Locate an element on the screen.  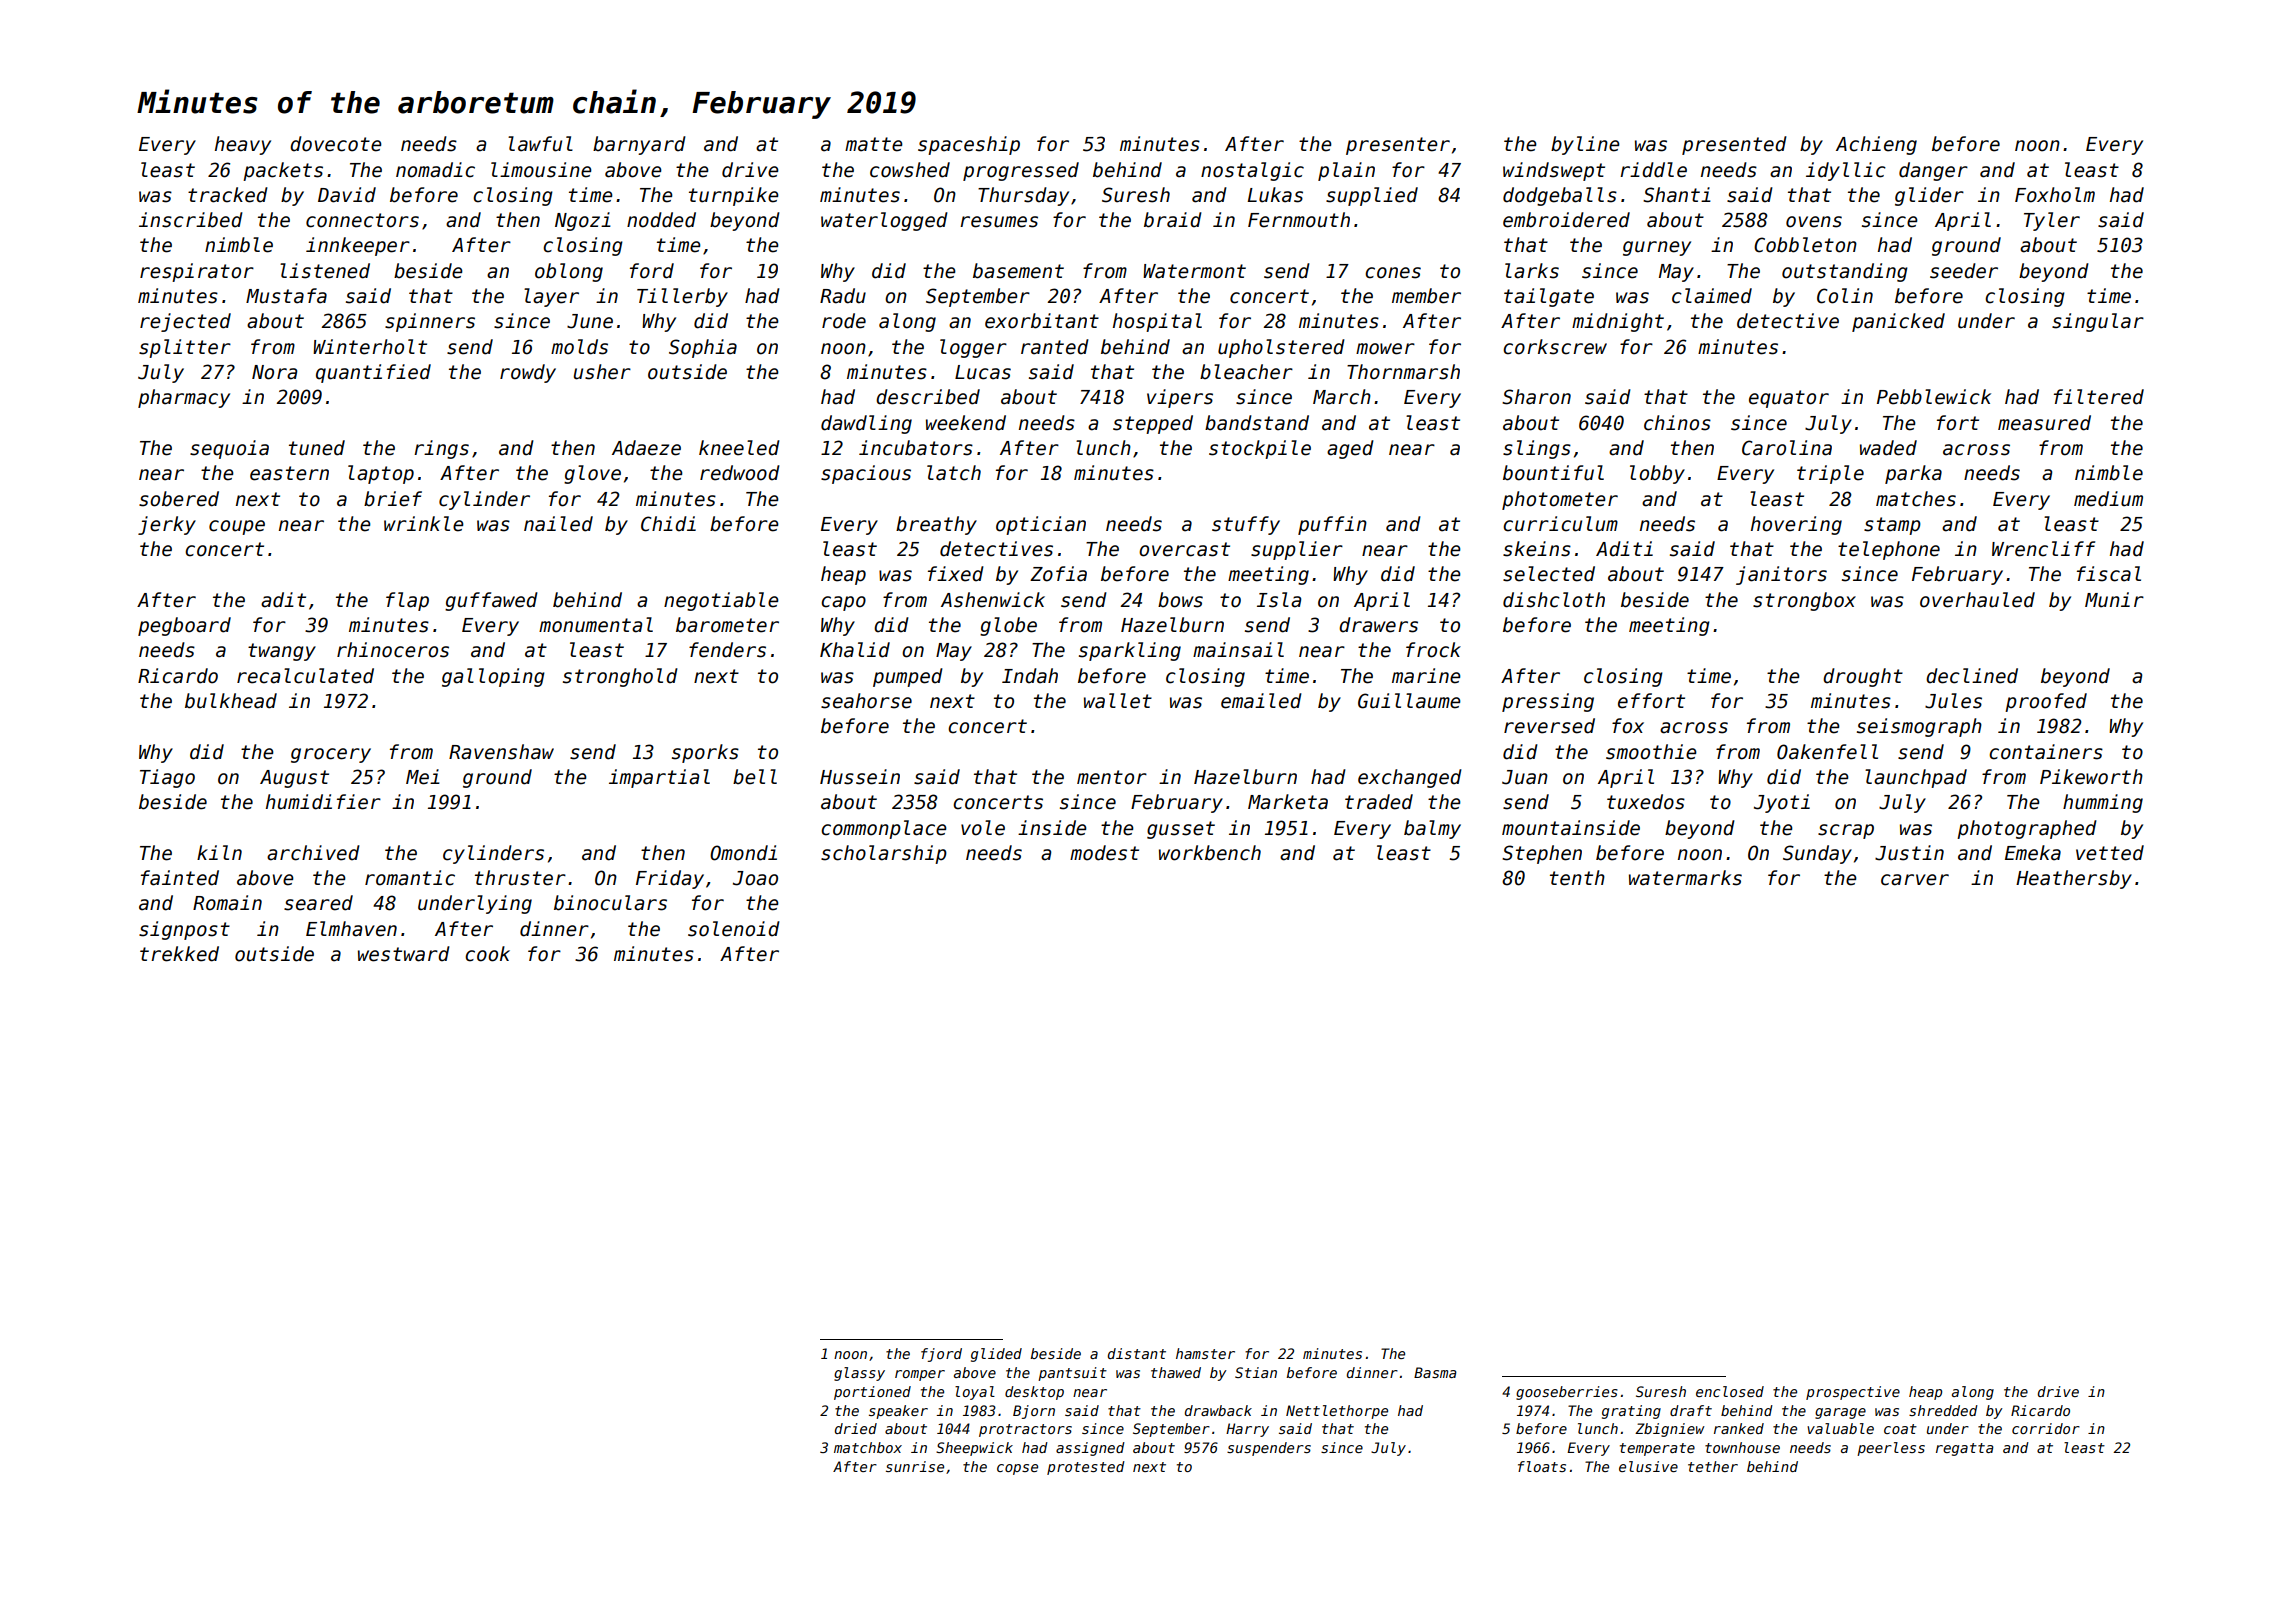
dovecote is located at coordinates (336, 144).
